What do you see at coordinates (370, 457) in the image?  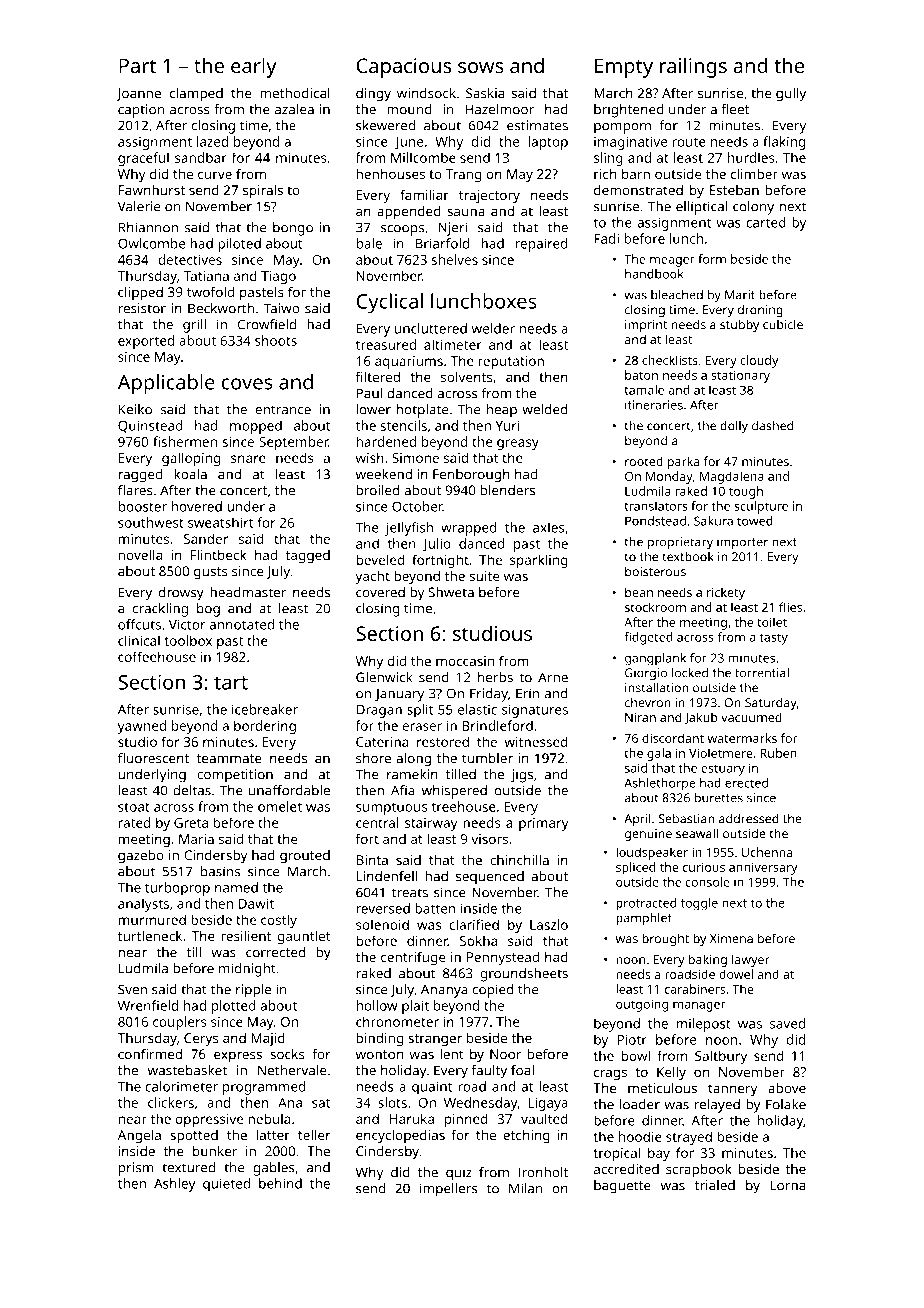 I see `wish` at bounding box center [370, 457].
